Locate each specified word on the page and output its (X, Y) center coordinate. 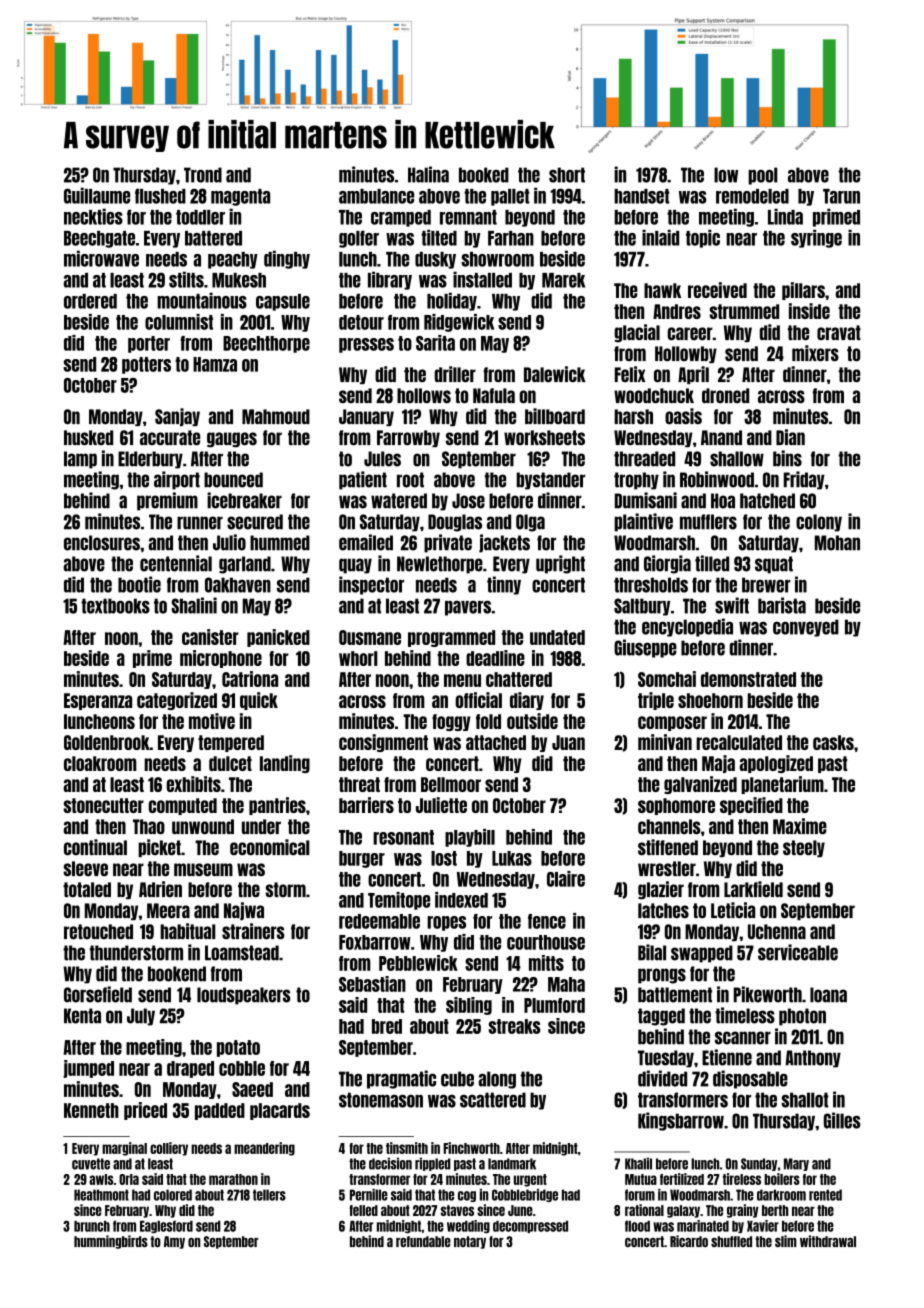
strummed (744, 311)
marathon (233, 1179)
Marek (563, 280)
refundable (423, 1241)
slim (786, 1241)
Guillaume (97, 195)
